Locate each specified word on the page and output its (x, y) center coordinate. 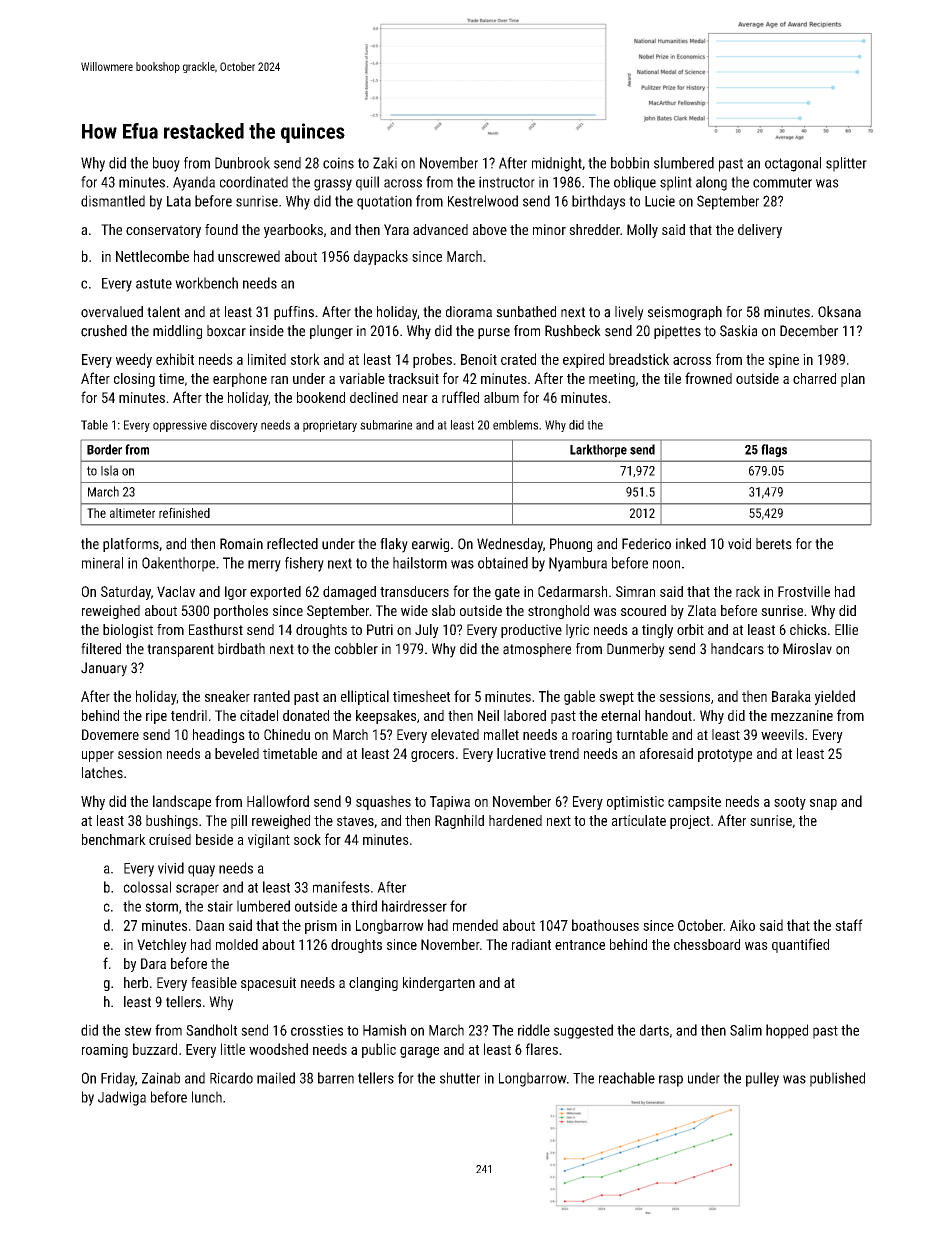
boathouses (605, 925)
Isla (109, 470)
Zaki (385, 163)
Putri (380, 629)
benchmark (114, 839)
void (739, 544)
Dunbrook (242, 163)
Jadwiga (122, 1098)
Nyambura (578, 564)
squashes (383, 802)
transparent (180, 650)
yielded (835, 697)
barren (336, 1078)
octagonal (793, 164)
